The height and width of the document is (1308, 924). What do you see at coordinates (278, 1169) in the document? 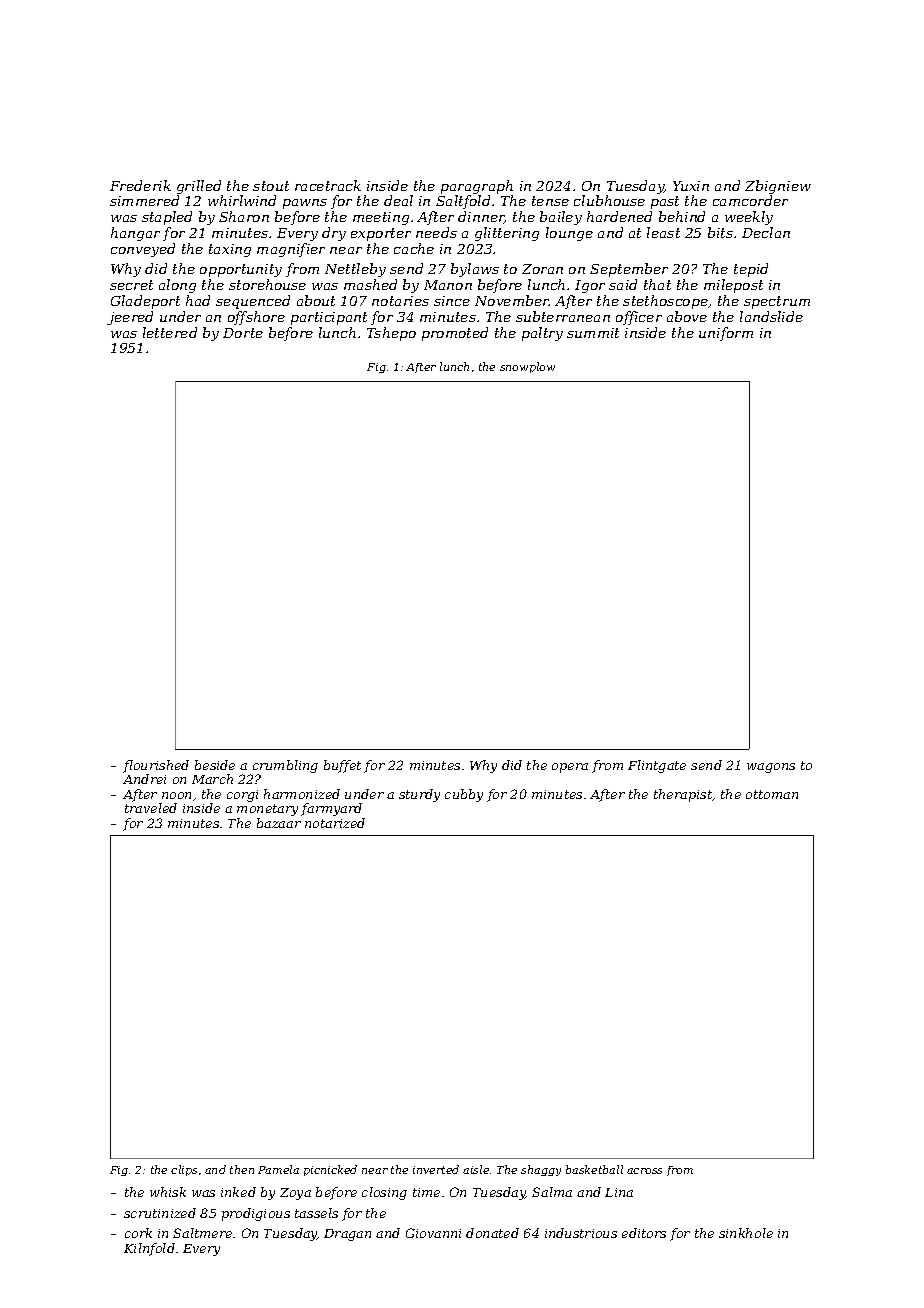
I see `Pamela` at bounding box center [278, 1169].
